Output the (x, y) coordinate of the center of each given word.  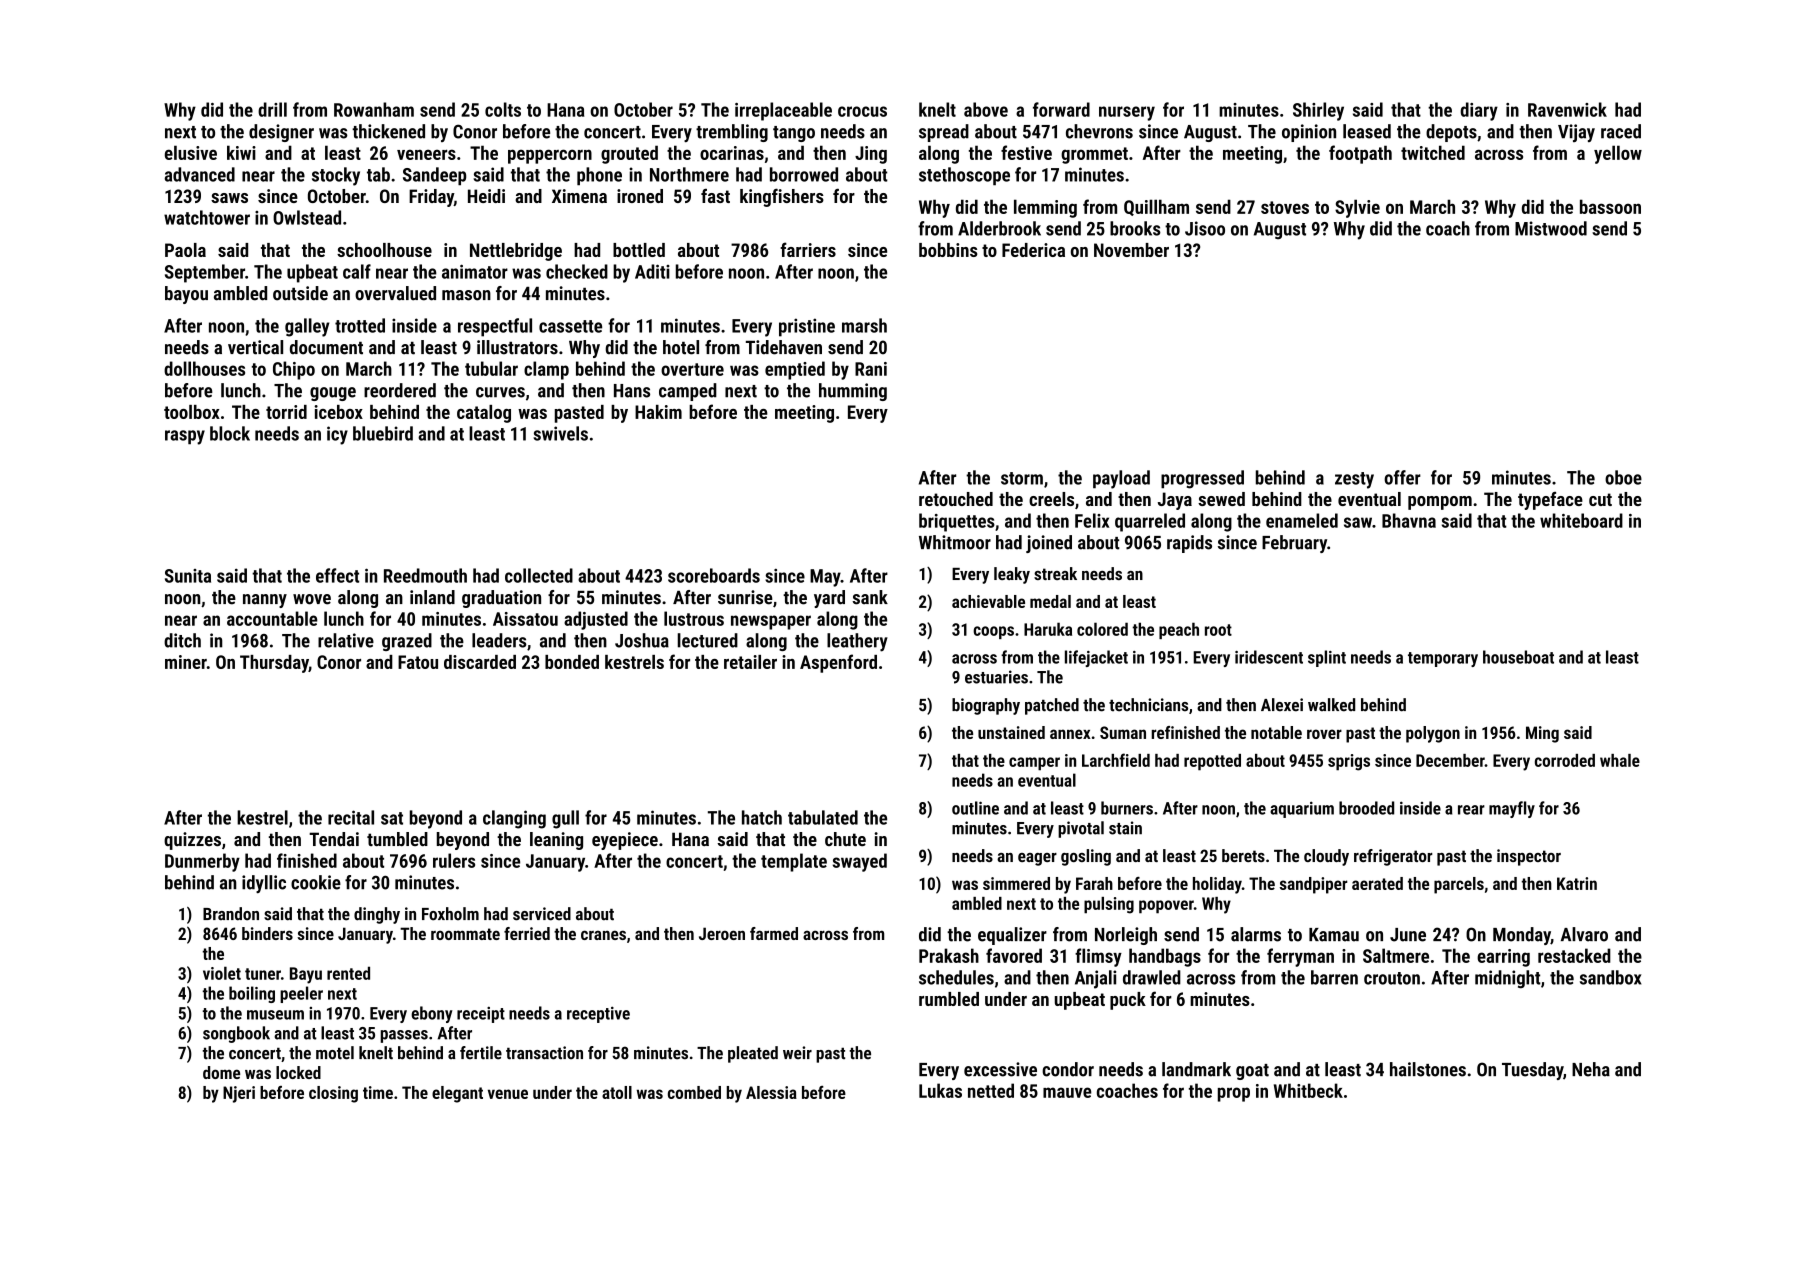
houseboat (1518, 657)
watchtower (207, 217)
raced (1621, 131)
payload (1121, 479)
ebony (432, 1014)
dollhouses (204, 368)
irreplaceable (783, 111)
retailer (750, 662)
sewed (1221, 499)
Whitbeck (1308, 1090)
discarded (480, 662)
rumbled (949, 999)
